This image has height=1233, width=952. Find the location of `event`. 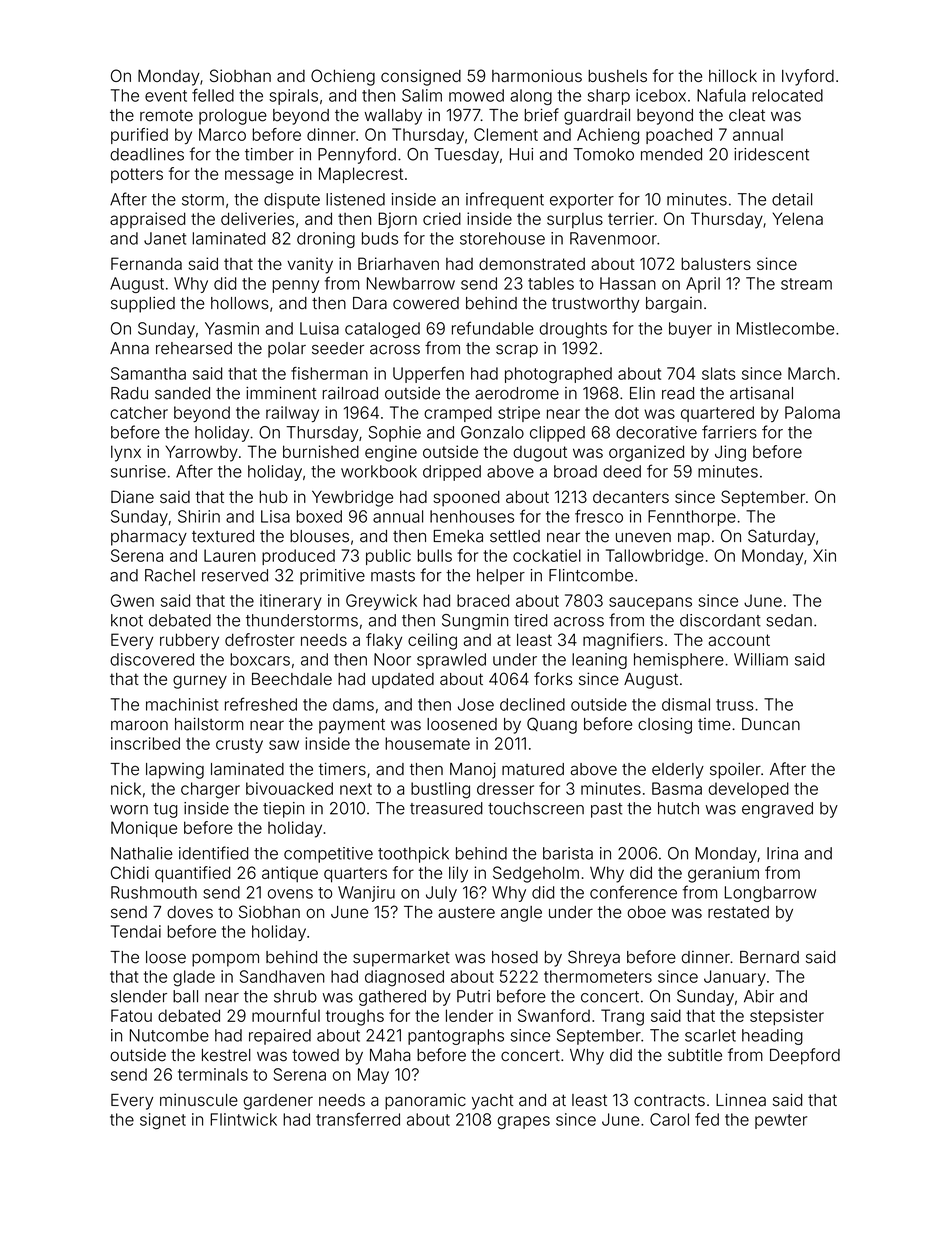

event is located at coordinates (166, 96).
